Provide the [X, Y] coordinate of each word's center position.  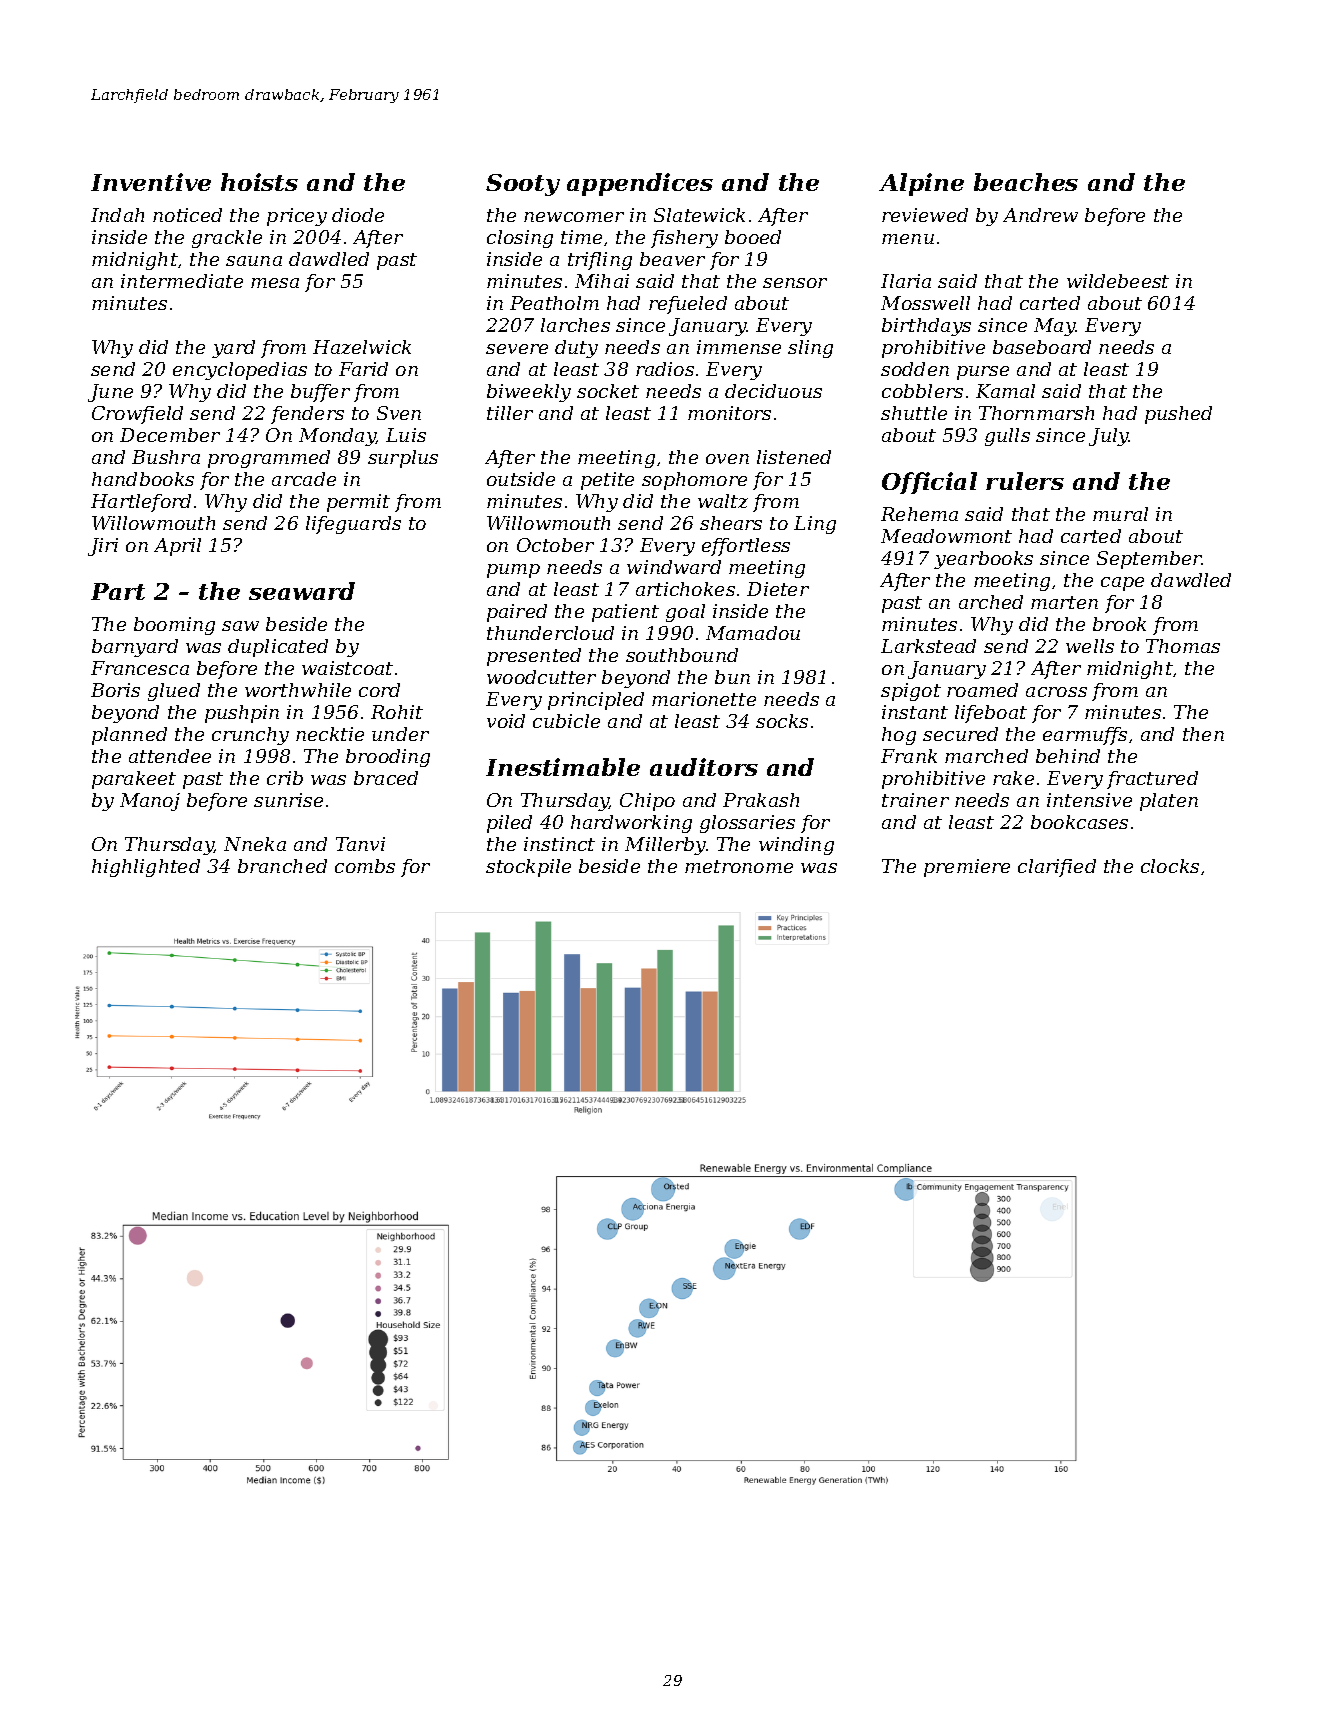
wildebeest [1118, 281]
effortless [746, 547]
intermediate [182, 281]
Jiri [103, 547]
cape [1122, 584]
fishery [684, 239]
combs [365, 866]
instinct [559, 844]
